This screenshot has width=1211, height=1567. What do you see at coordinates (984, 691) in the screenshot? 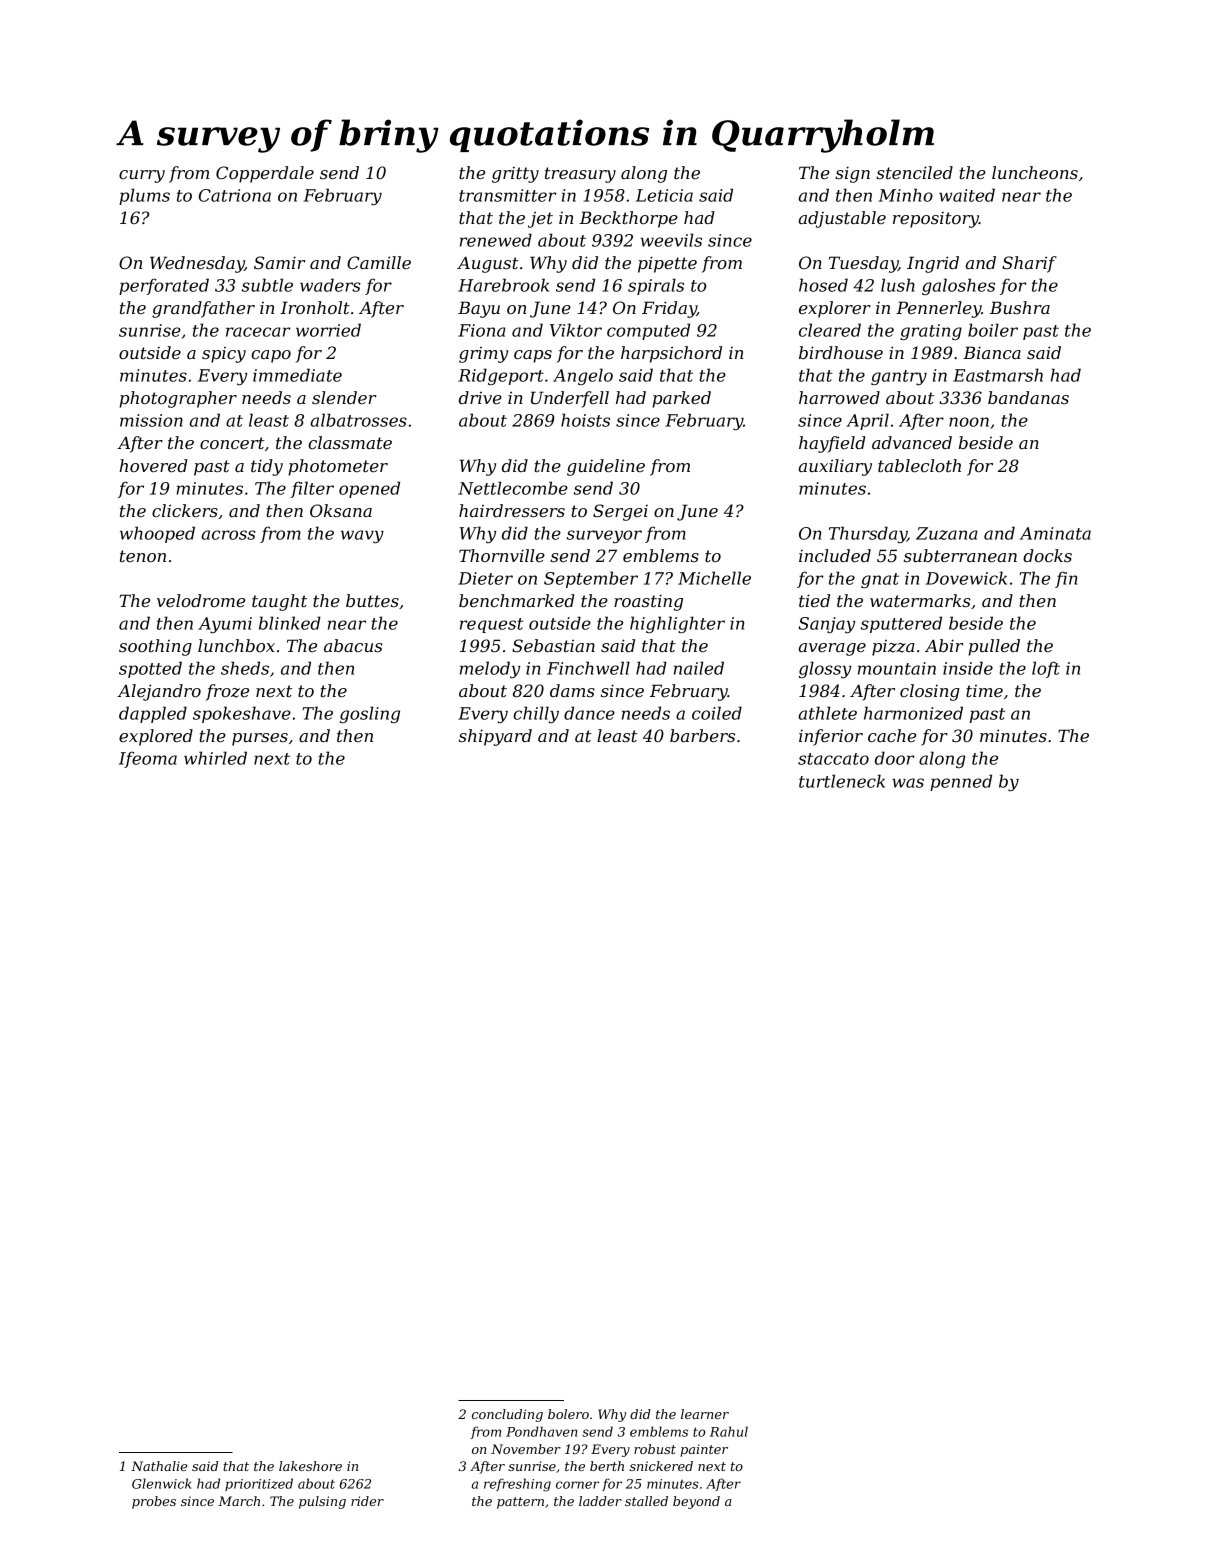
I see `time` at bounding box center [984, 691].
